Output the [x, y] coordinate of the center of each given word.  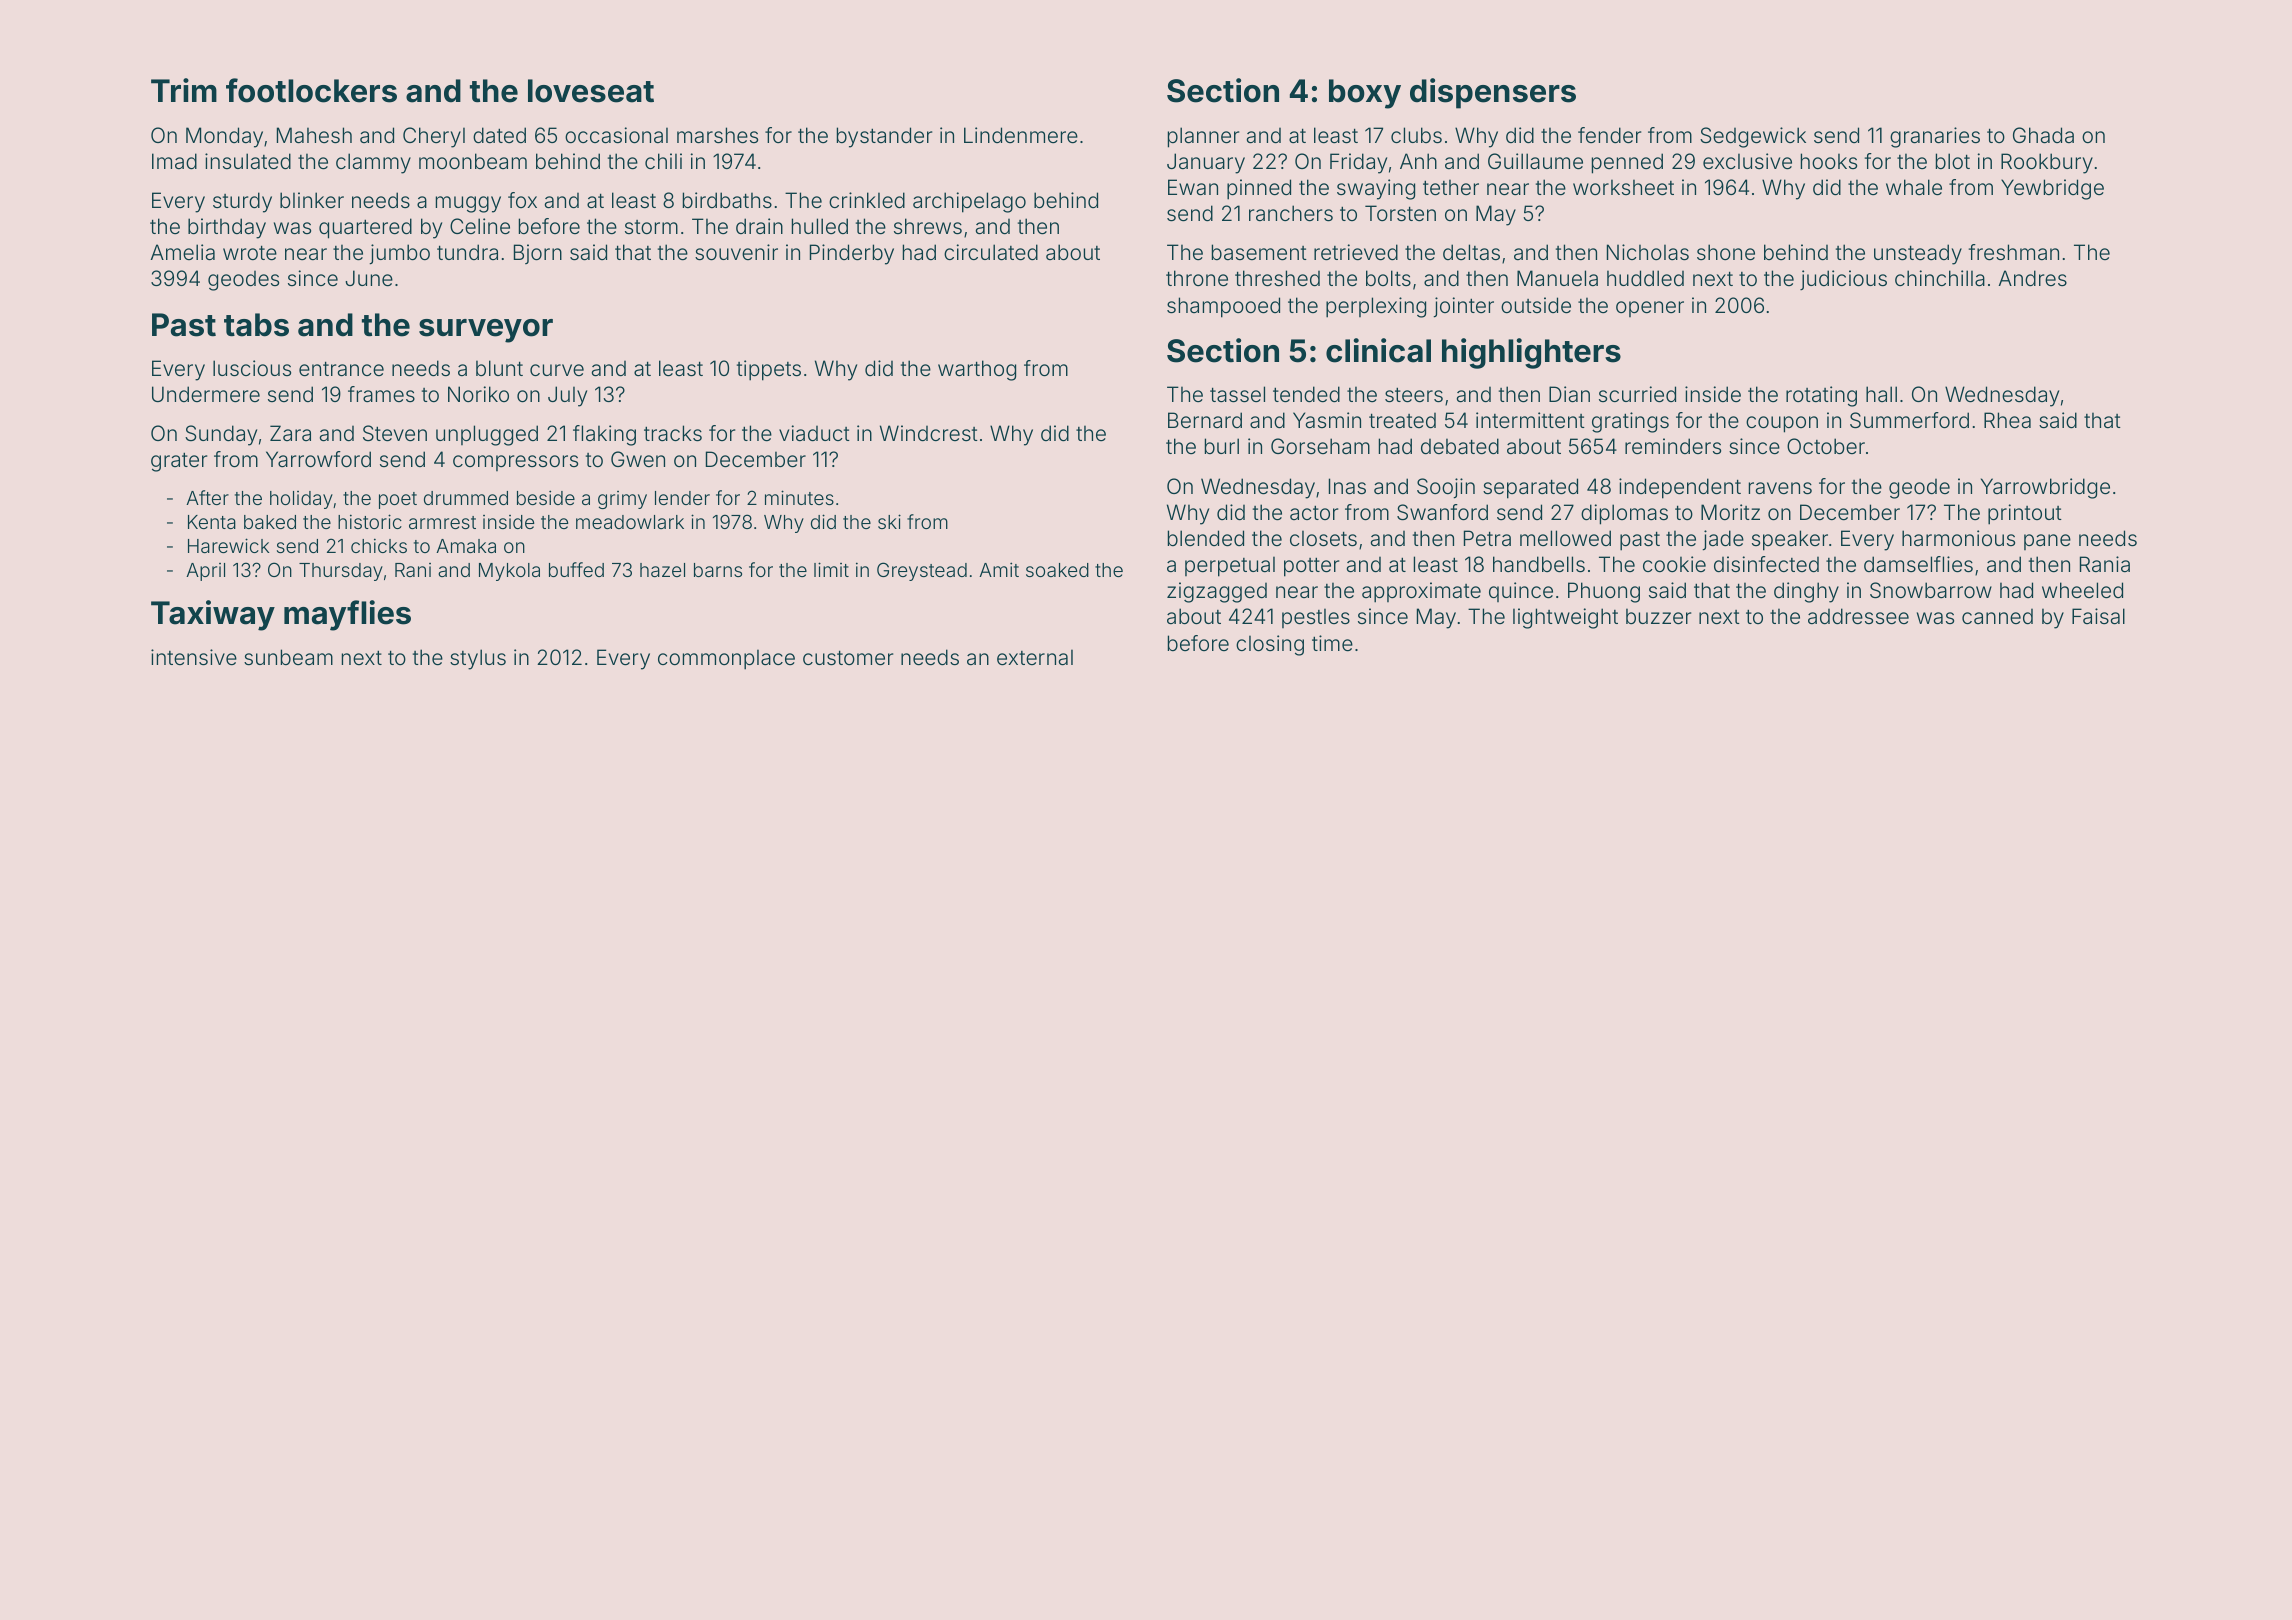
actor [1314, 512]
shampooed [1223, 307]
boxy [1365, 94]
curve [557, 370]
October [1826, 446]
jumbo [399, 254]
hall [1881, 394]
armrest [442, 522]
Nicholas [1648, 252]
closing [1270, 645]
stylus [478, 659]
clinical [1378, 350]
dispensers [1493, 93]
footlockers [311, 90]
